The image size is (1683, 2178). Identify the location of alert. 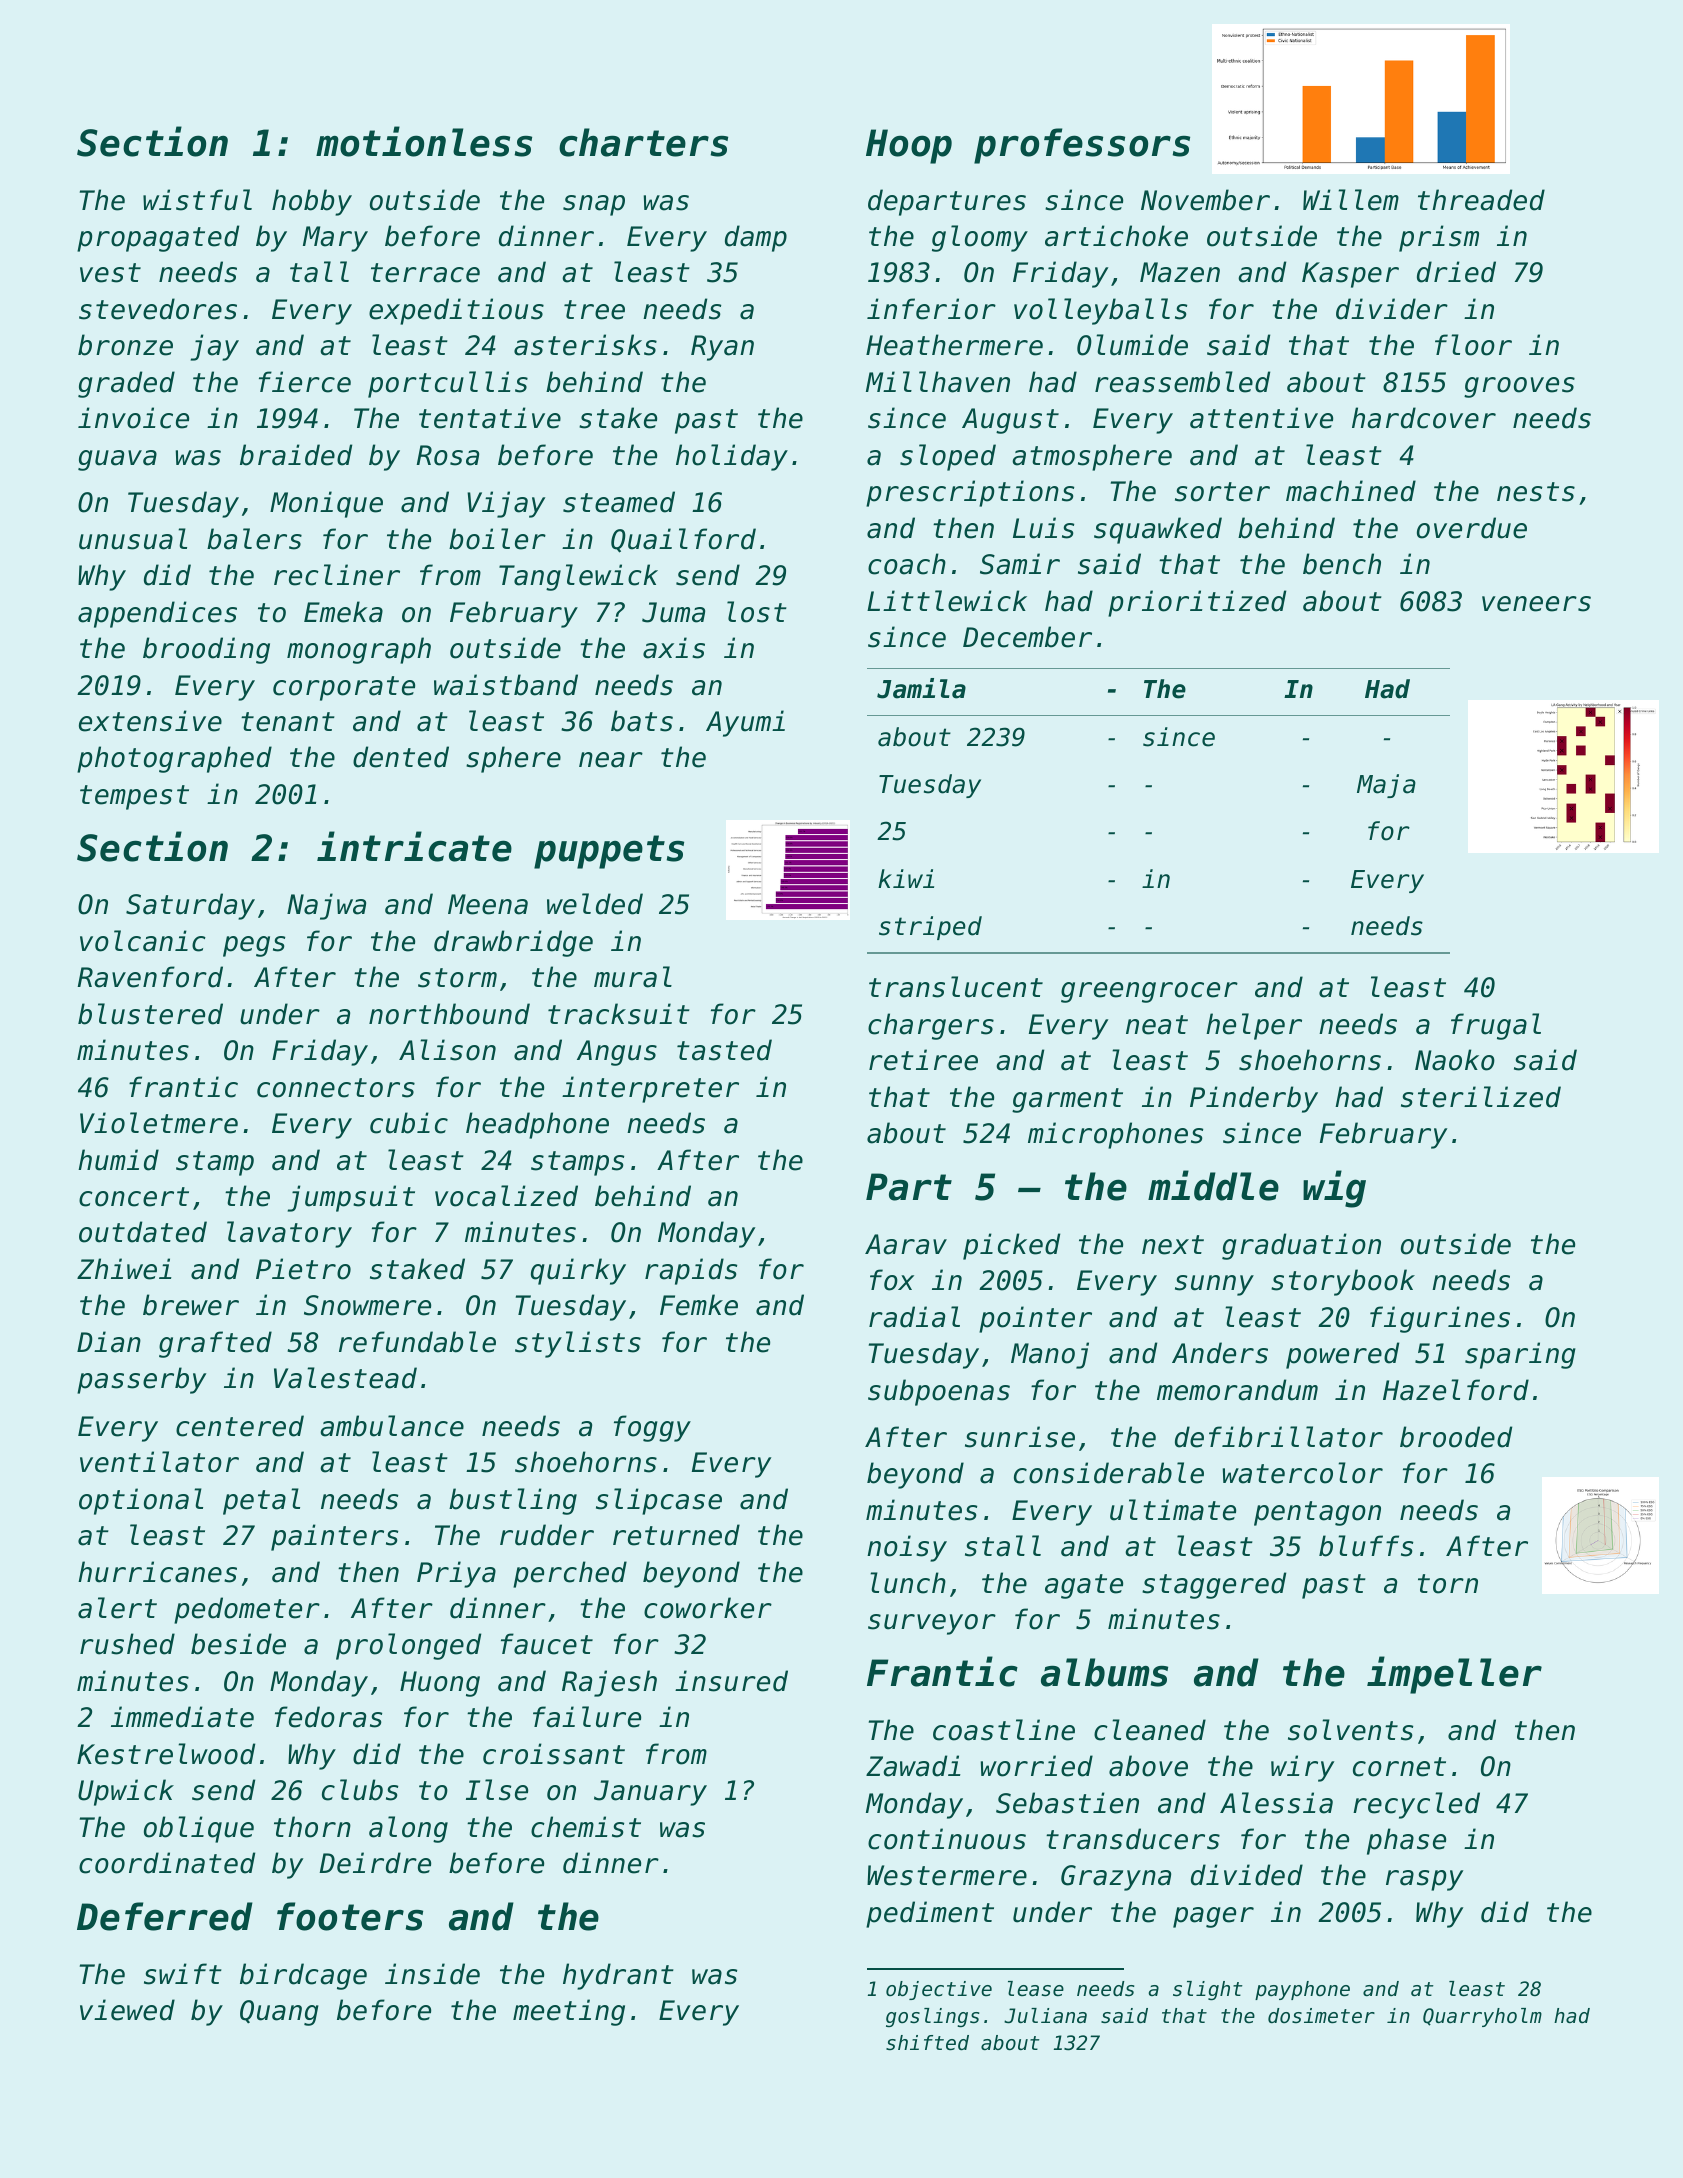
(117, 1608).
